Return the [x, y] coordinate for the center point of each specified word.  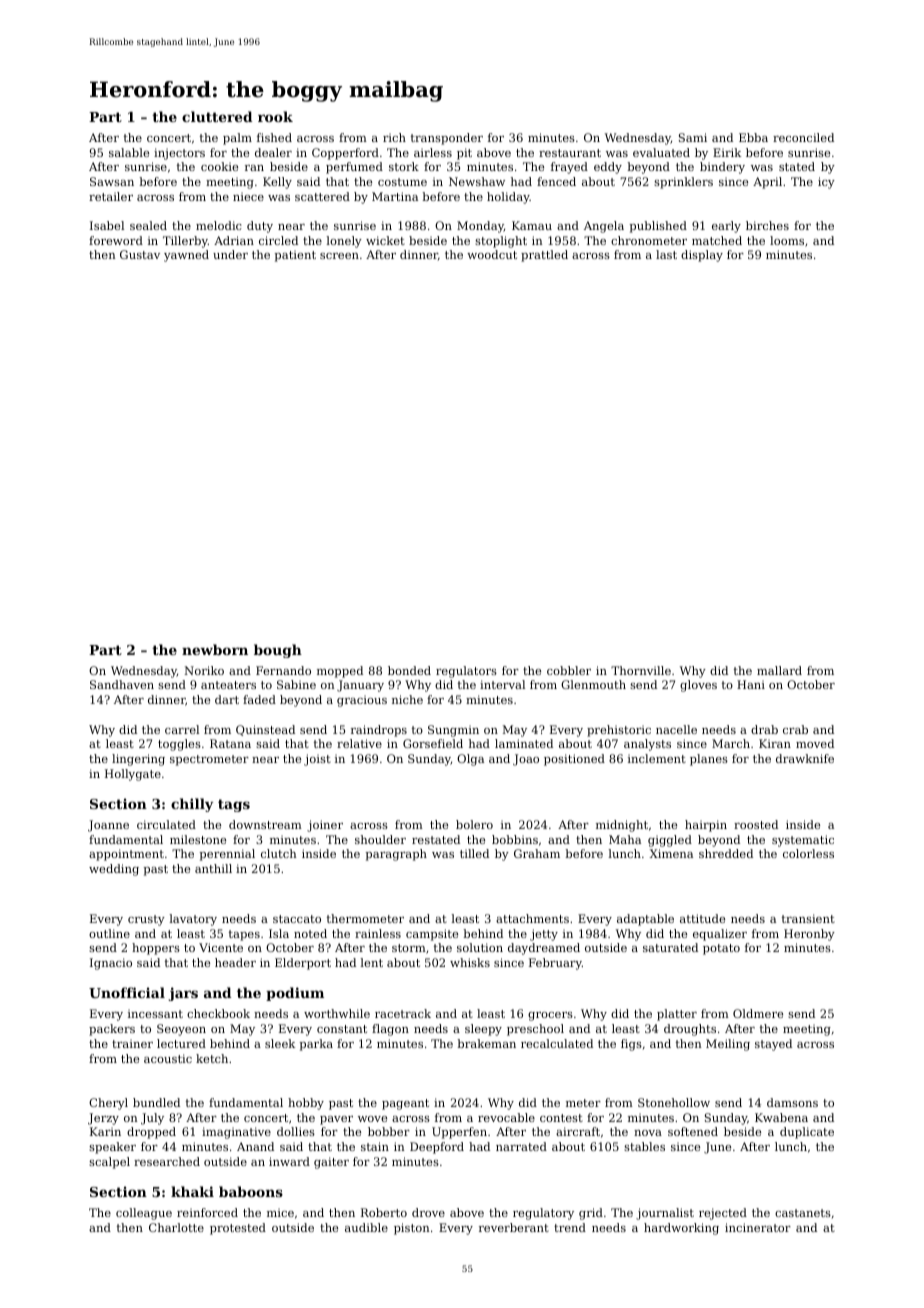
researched [167, 1161]
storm [409, 948]
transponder [447, 139]
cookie [219, 166]
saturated [670, 947]
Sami [693, 137]
